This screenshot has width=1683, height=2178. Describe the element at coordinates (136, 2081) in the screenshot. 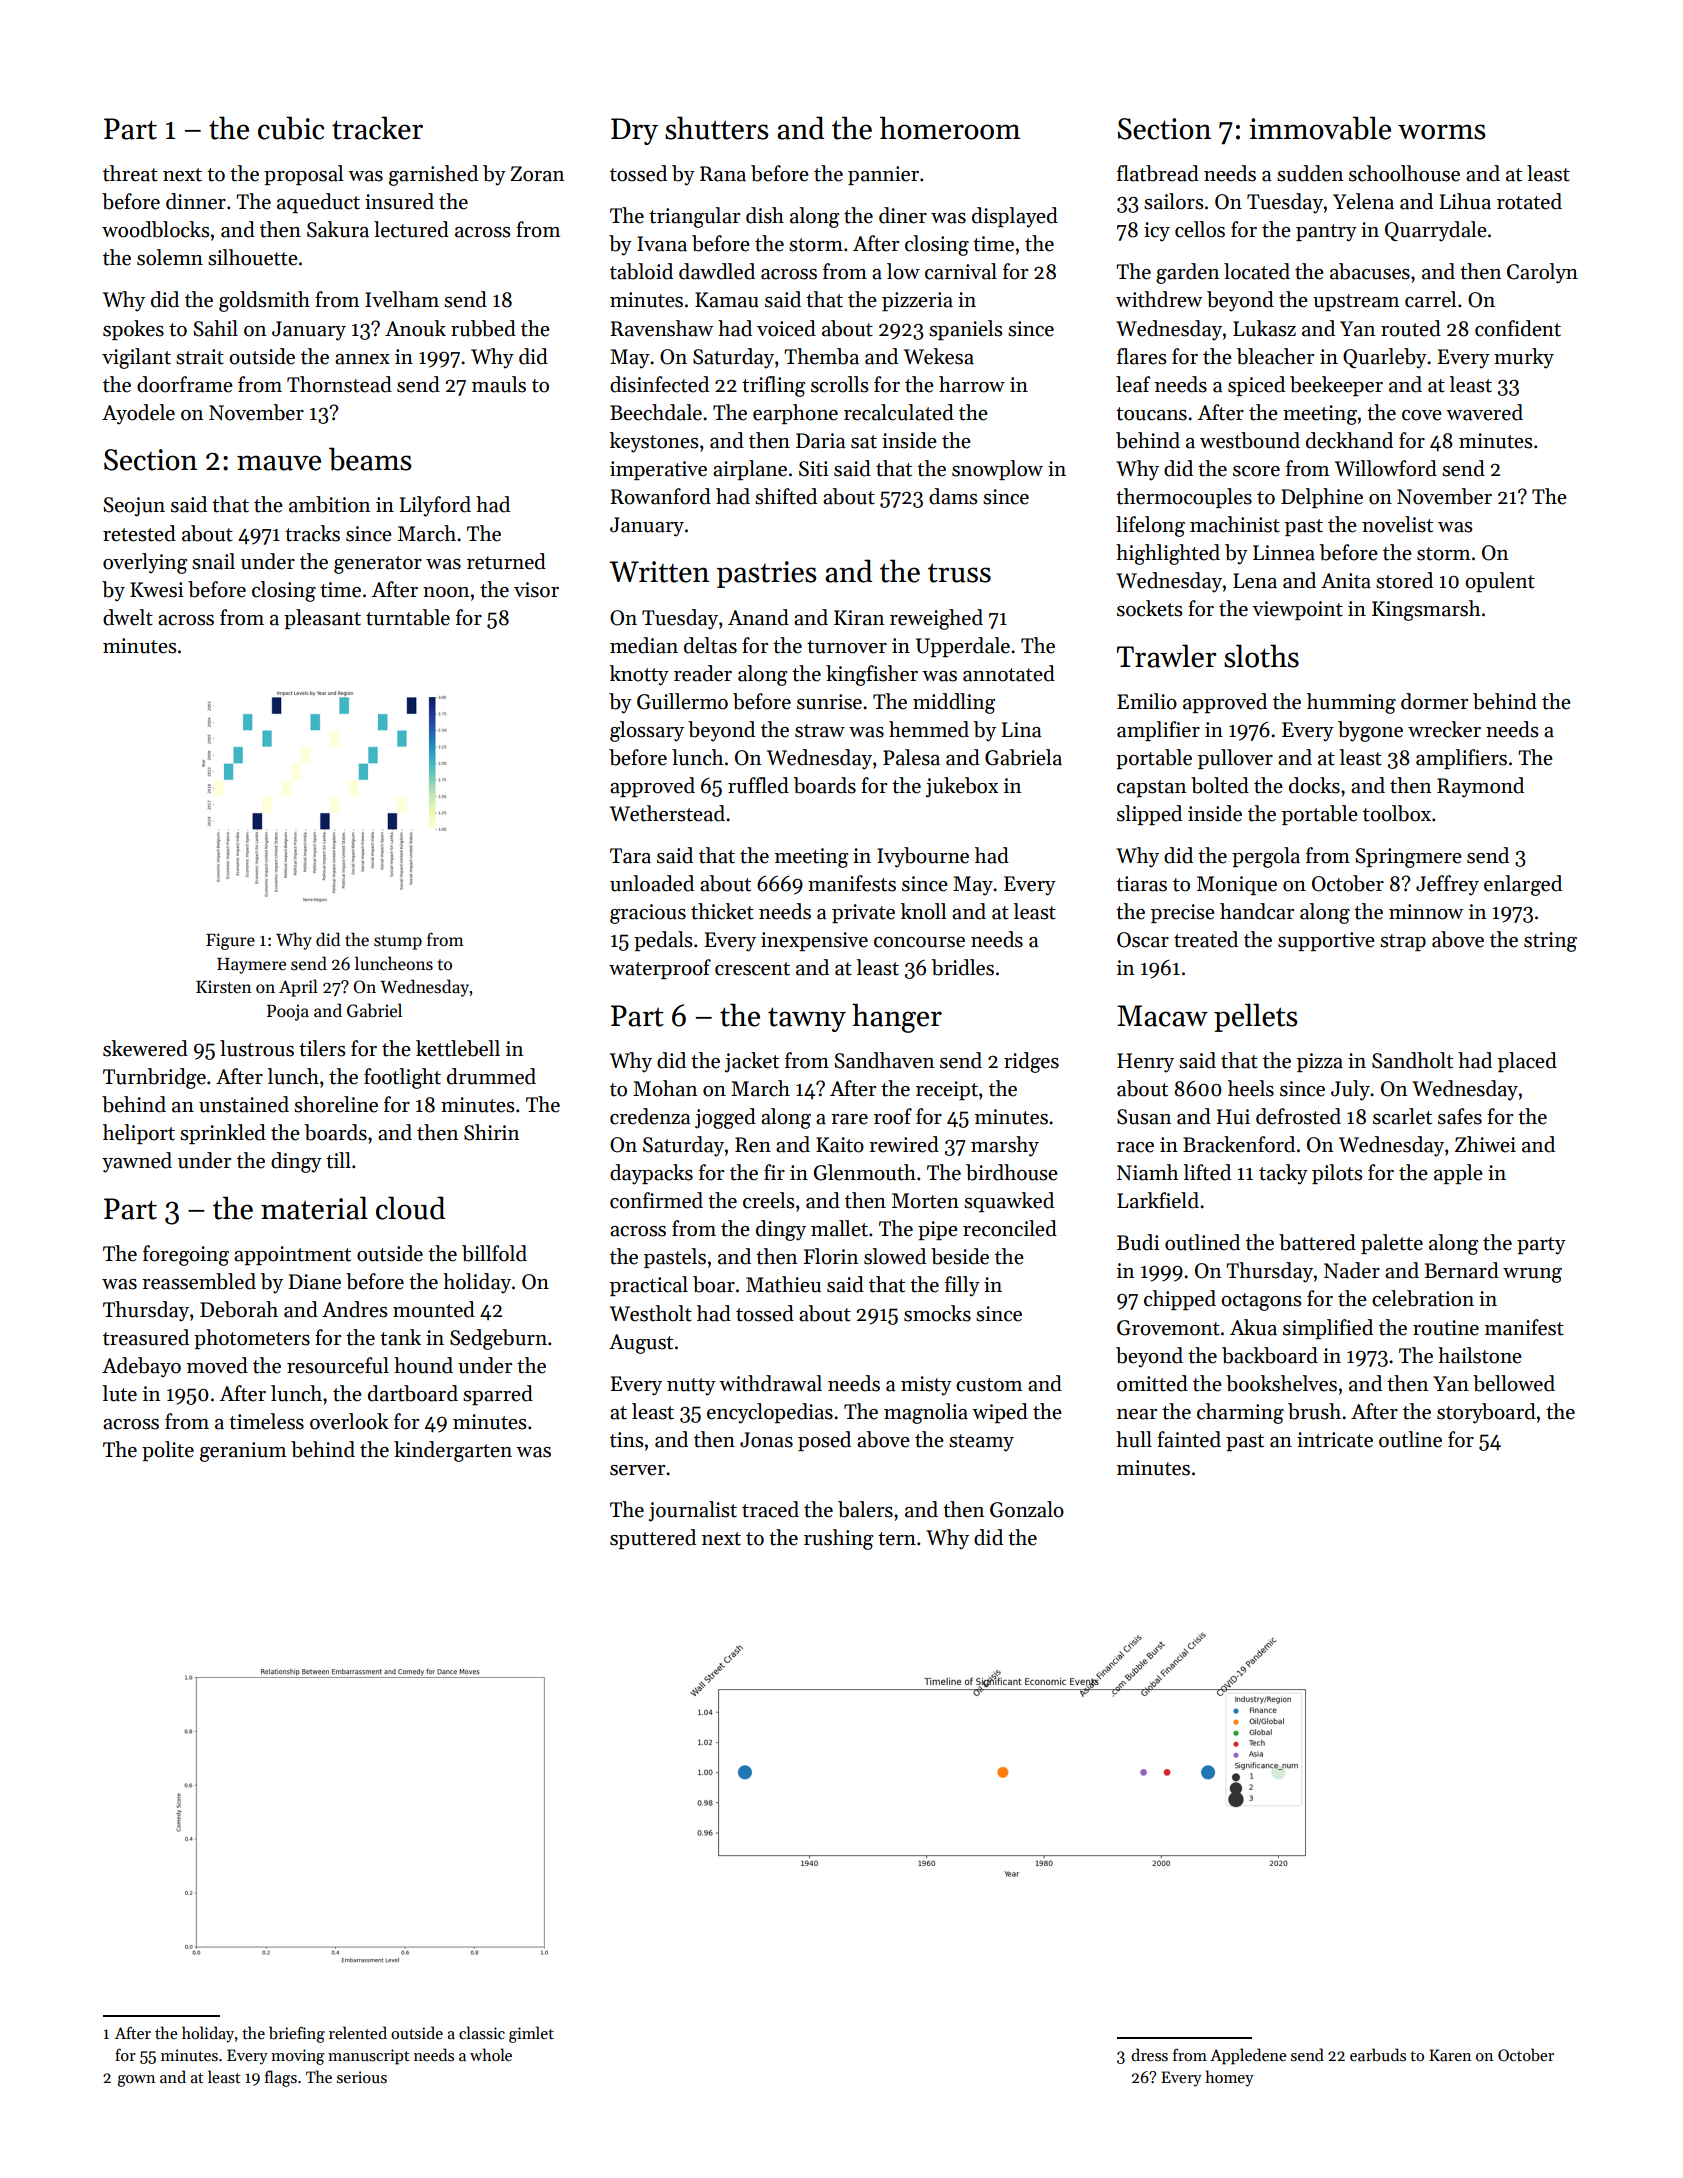

I see `gown` at that location.
